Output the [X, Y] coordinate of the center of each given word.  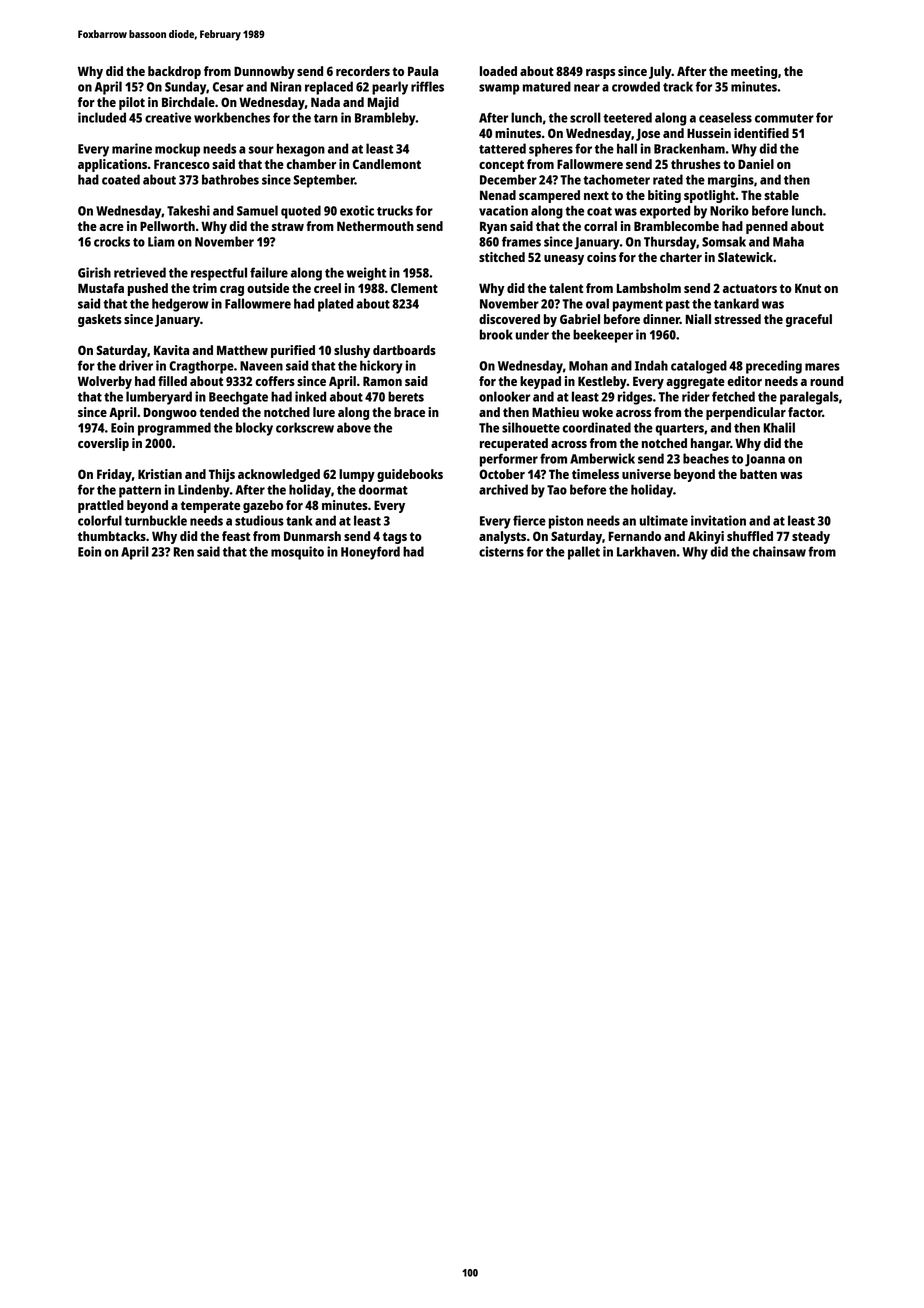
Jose [648, 134]
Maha [788, 241]
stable [781, 195]
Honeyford [370, 553]
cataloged [699, 367]
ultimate [664, 520]
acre [111, 227]
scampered [549, 196]
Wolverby [105, 382]
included [102, 117]
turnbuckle [156, 520]
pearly [390, 88]
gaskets [100, 320]
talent [566, 288]
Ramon [382, 381]
